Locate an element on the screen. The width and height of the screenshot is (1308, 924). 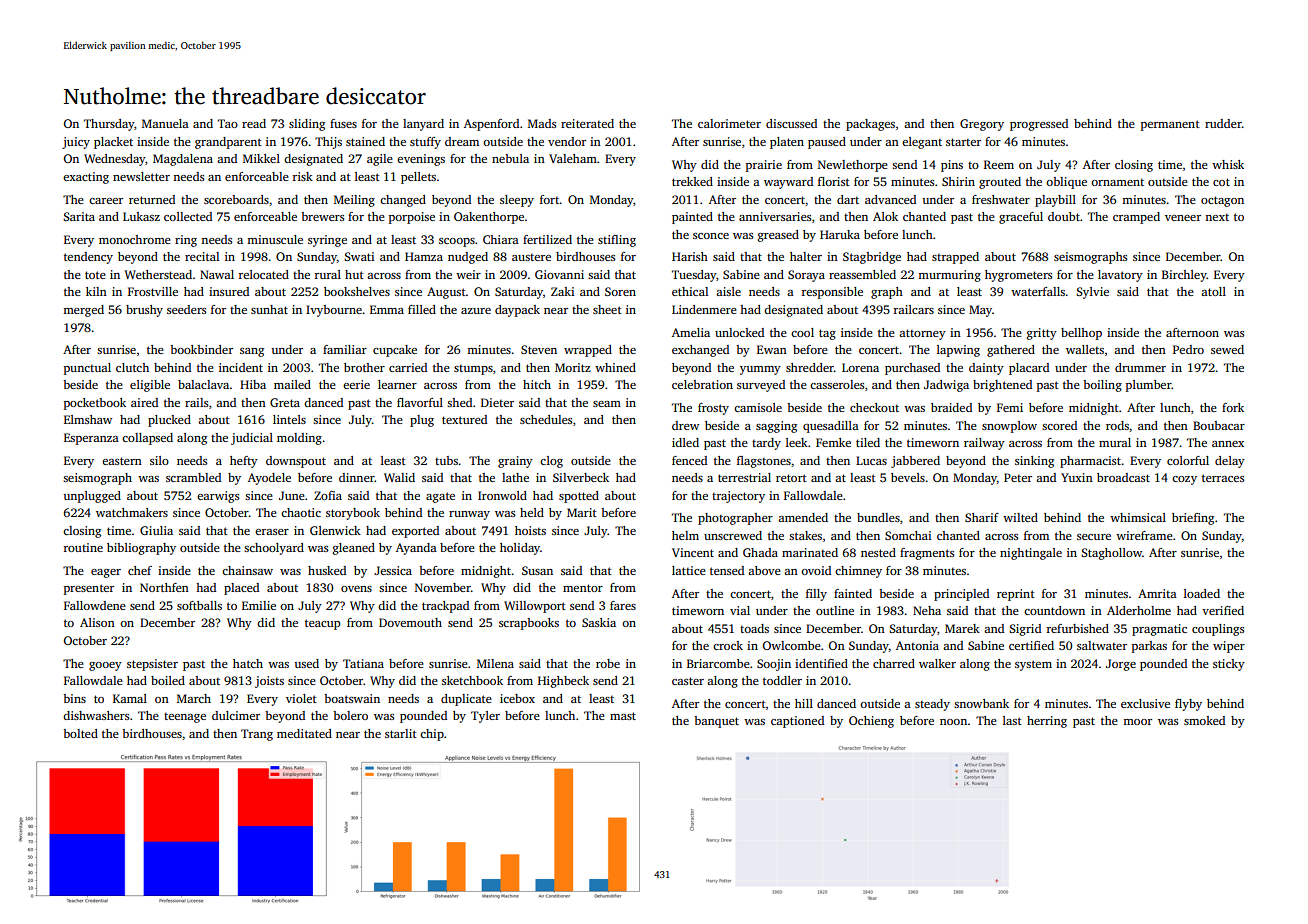
Antonia is located at coordinates (917, 645).
